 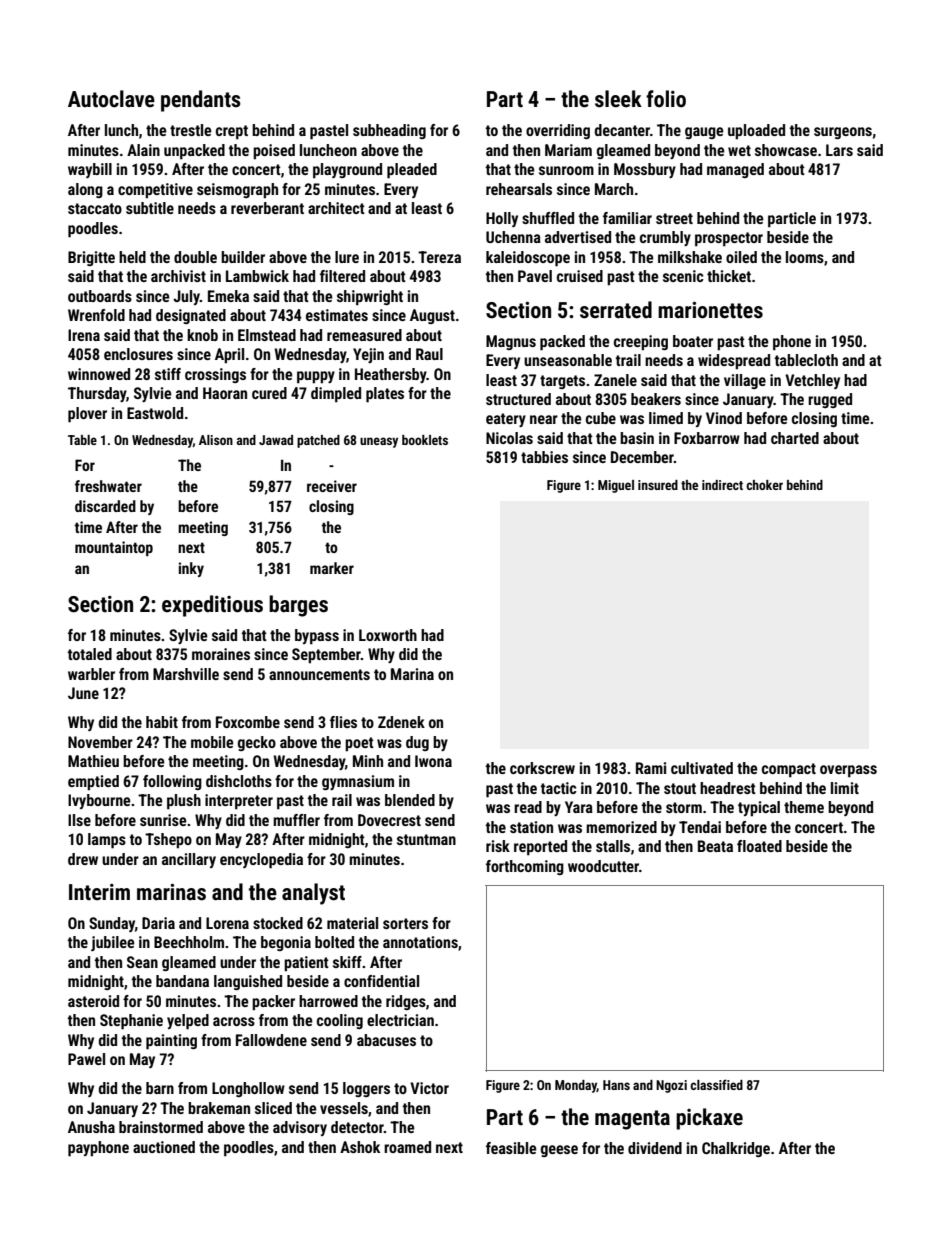 What do you see at coordinates (502, 219) in the page?
I see `Holly` at bounding box center [502, 219].
